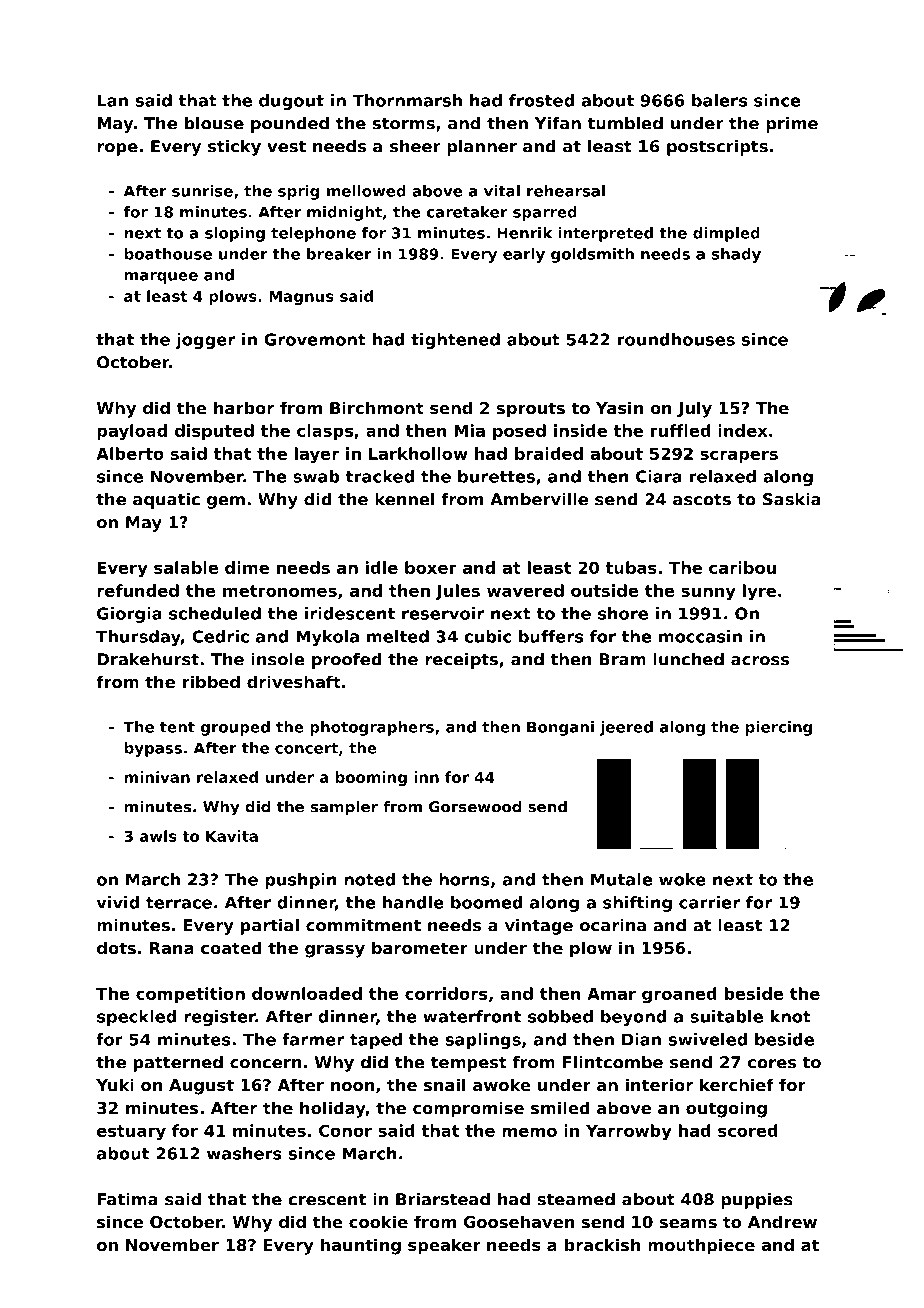 This screenshot has height=1308, width=924. I want to click on dots, so click(116, 947).
